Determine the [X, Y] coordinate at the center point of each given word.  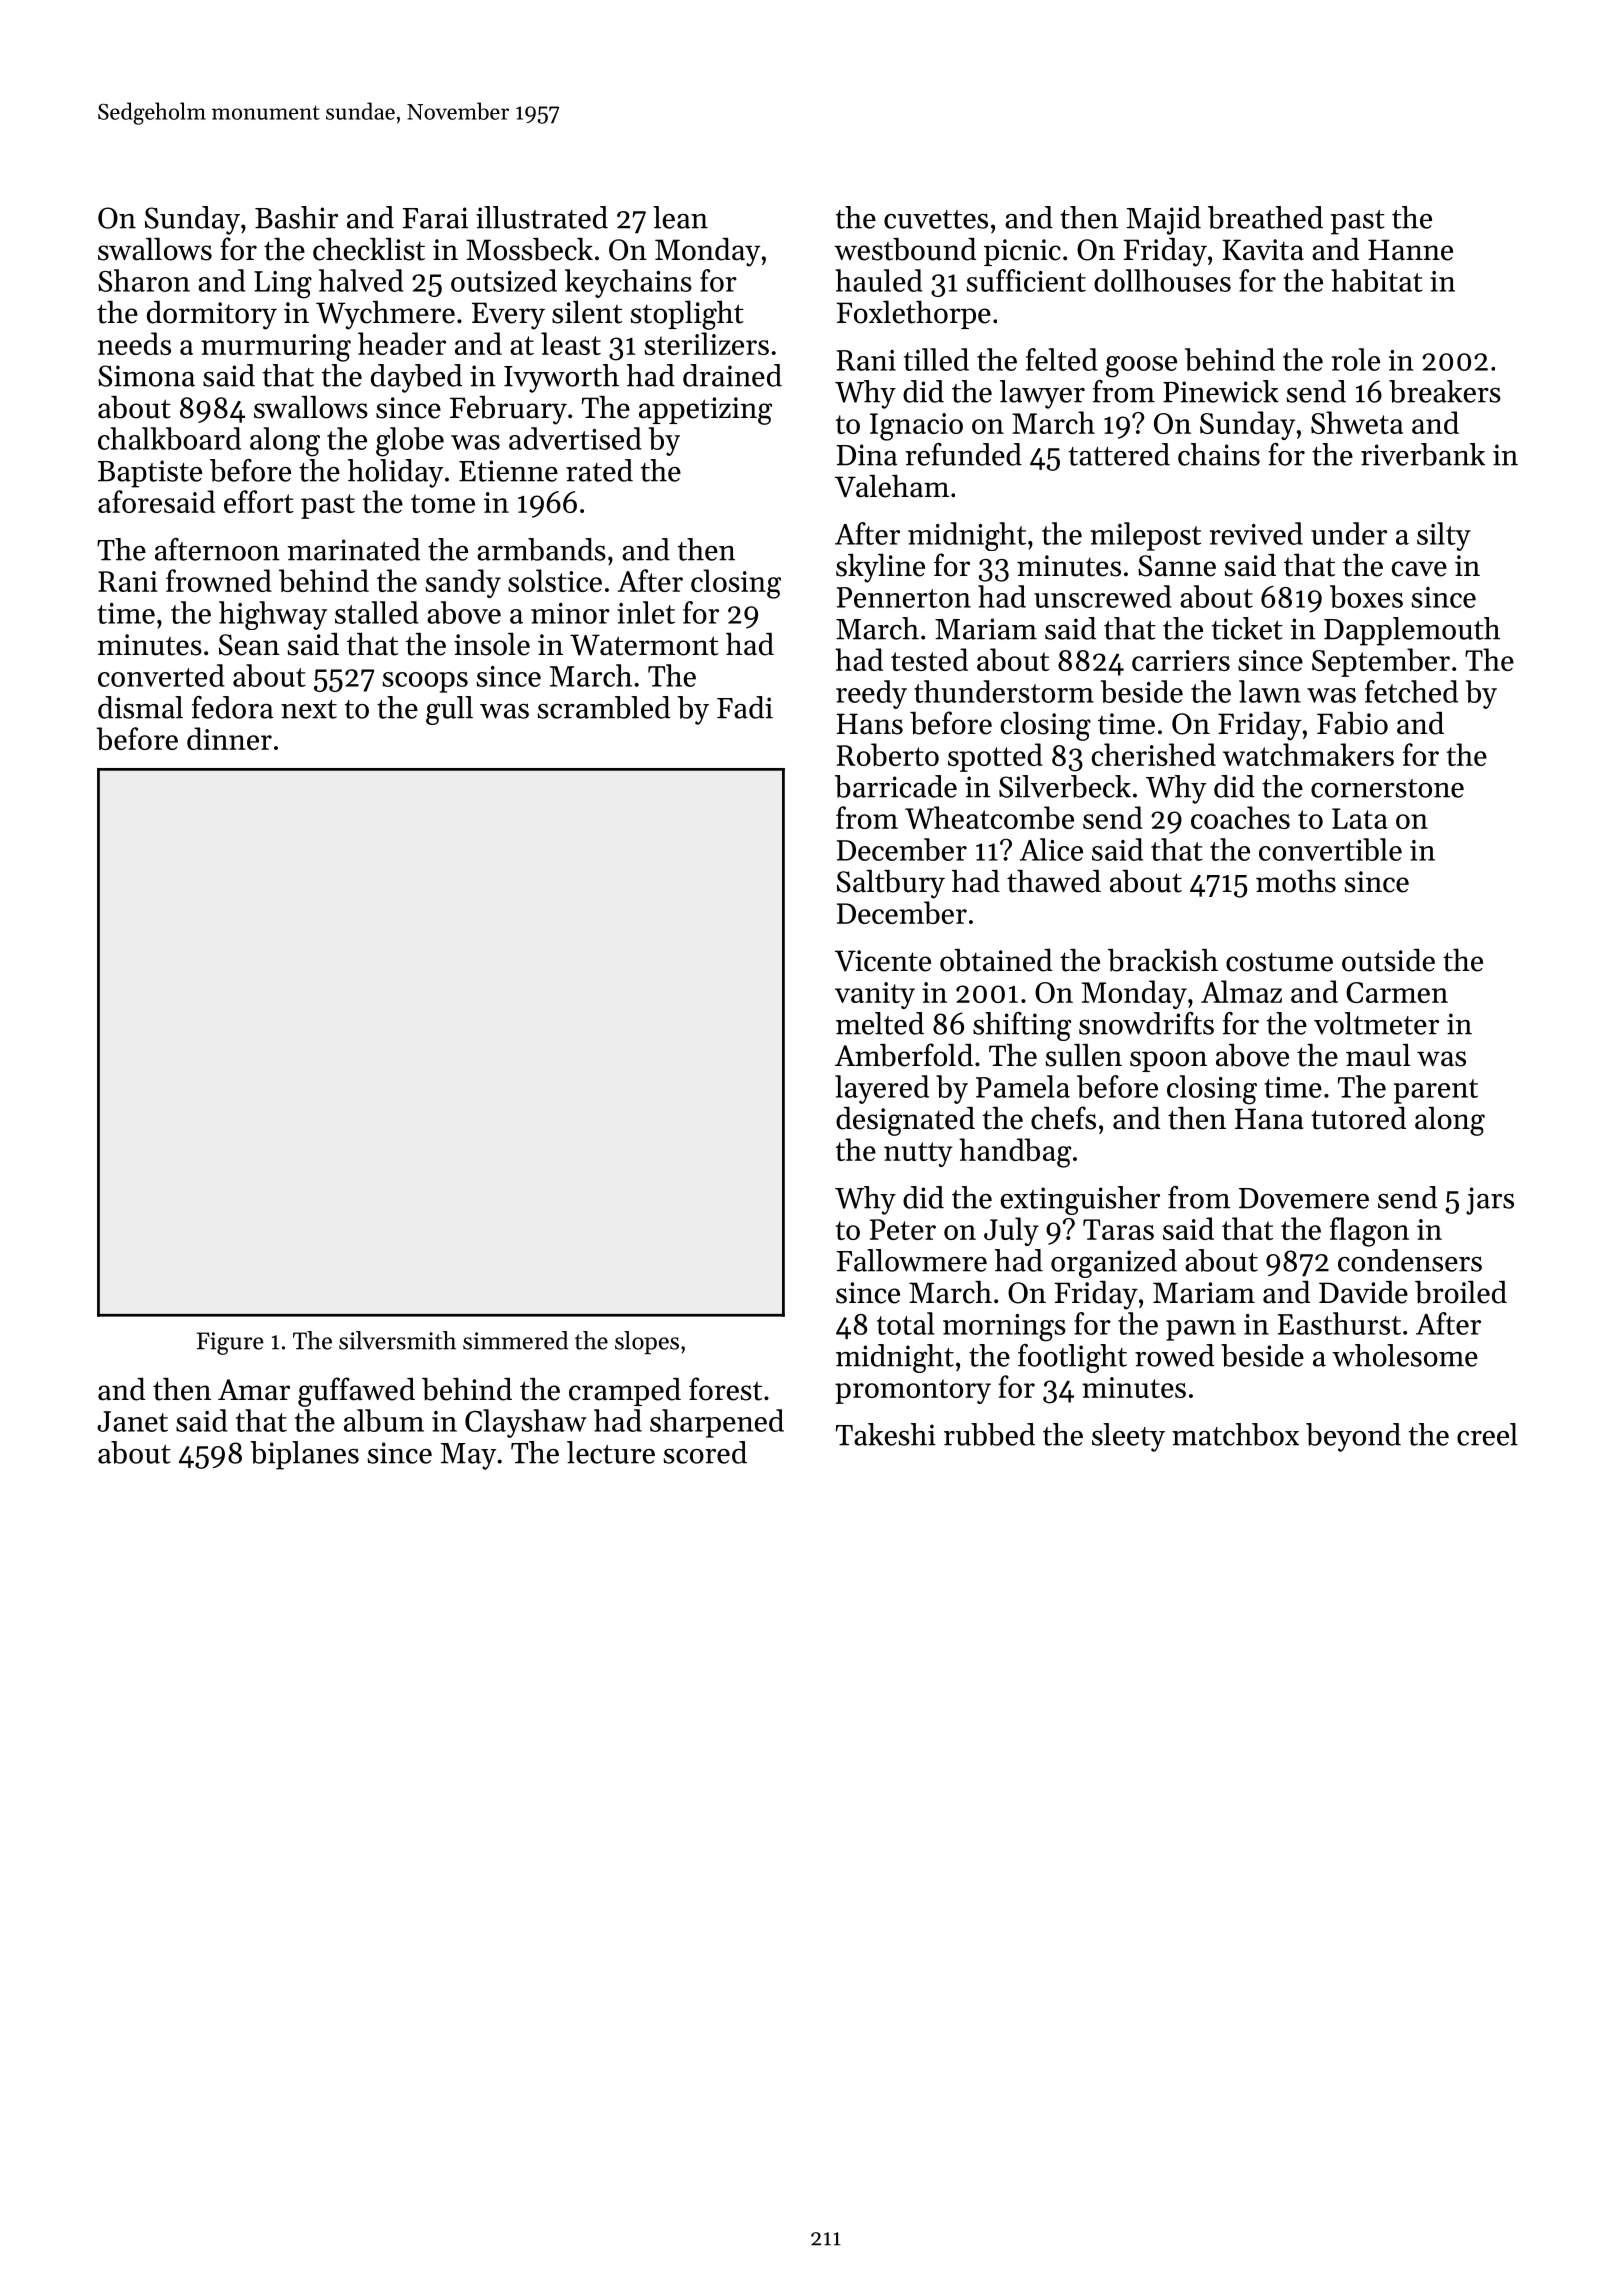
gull [449, 710]
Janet [132, 1421]
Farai [435, 218]
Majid [1164, 220]
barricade [896, 786]
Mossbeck [529, 249]
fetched [1411, 691]
